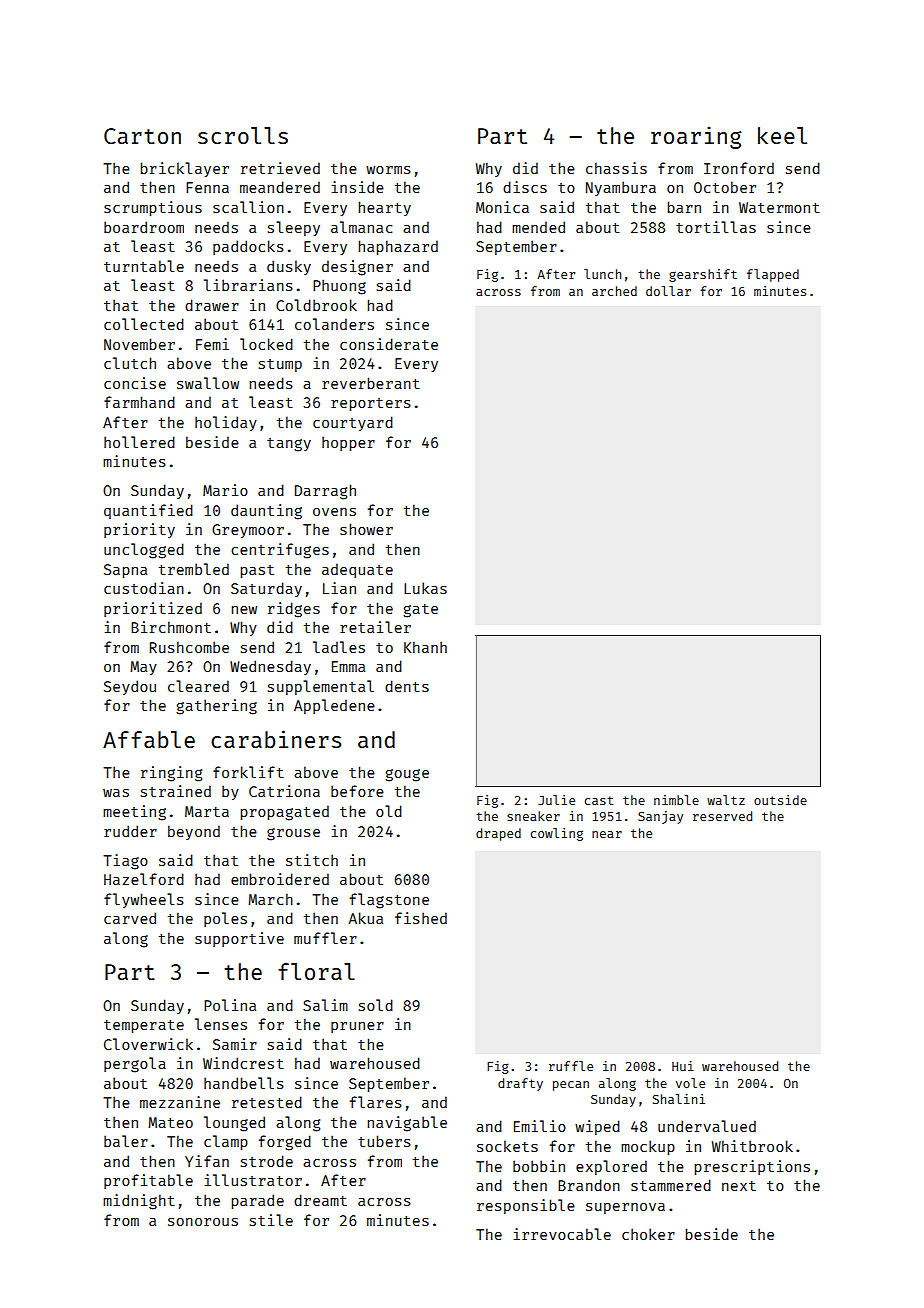 The width and height of the document is (924, 1308). I want to click on Saturday, so click(266, 589).
